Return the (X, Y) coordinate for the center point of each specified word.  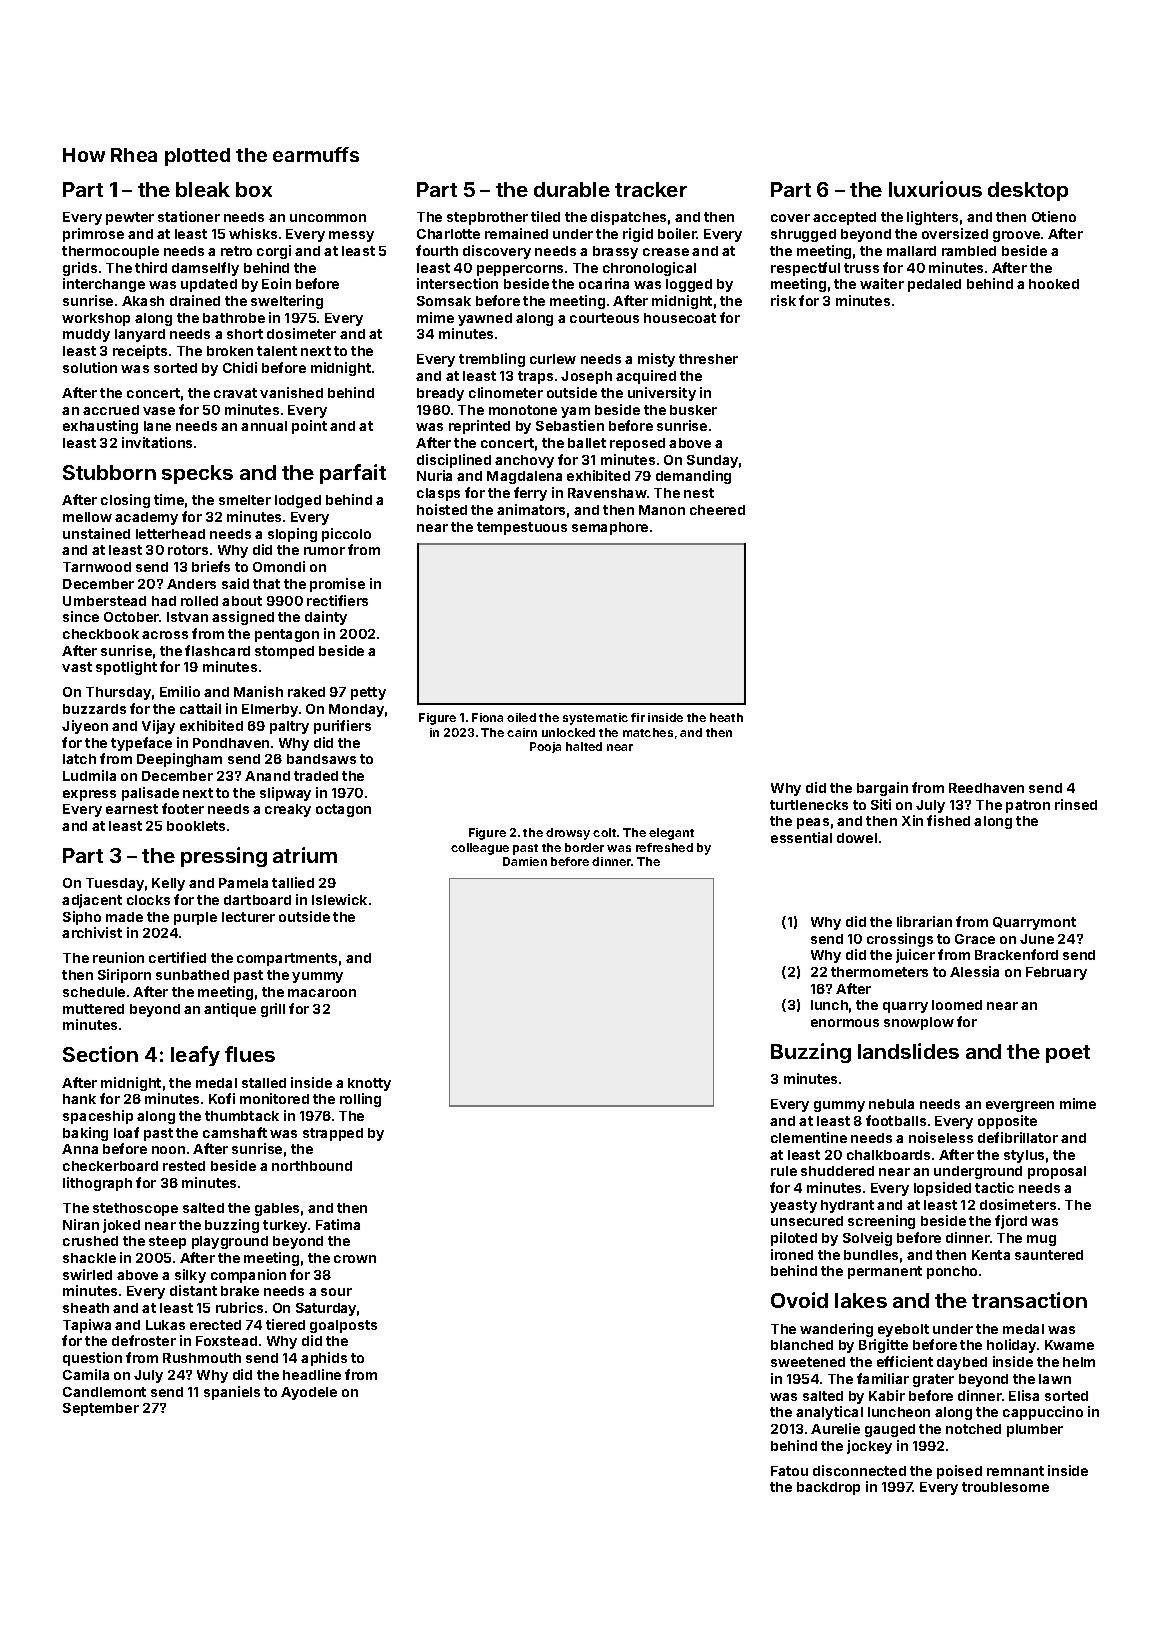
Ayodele (309, 1393)
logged (689, 285)
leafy (195, 1056)
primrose (93, 235)
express (89, 795)
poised (959, 1472)
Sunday (712, 461)
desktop (1028, 191)
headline (312, 1374)
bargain (882, 789)
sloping (292, 535)
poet (1068, 1054)
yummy (317, 977)
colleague (480, 849)
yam (575, 412)
